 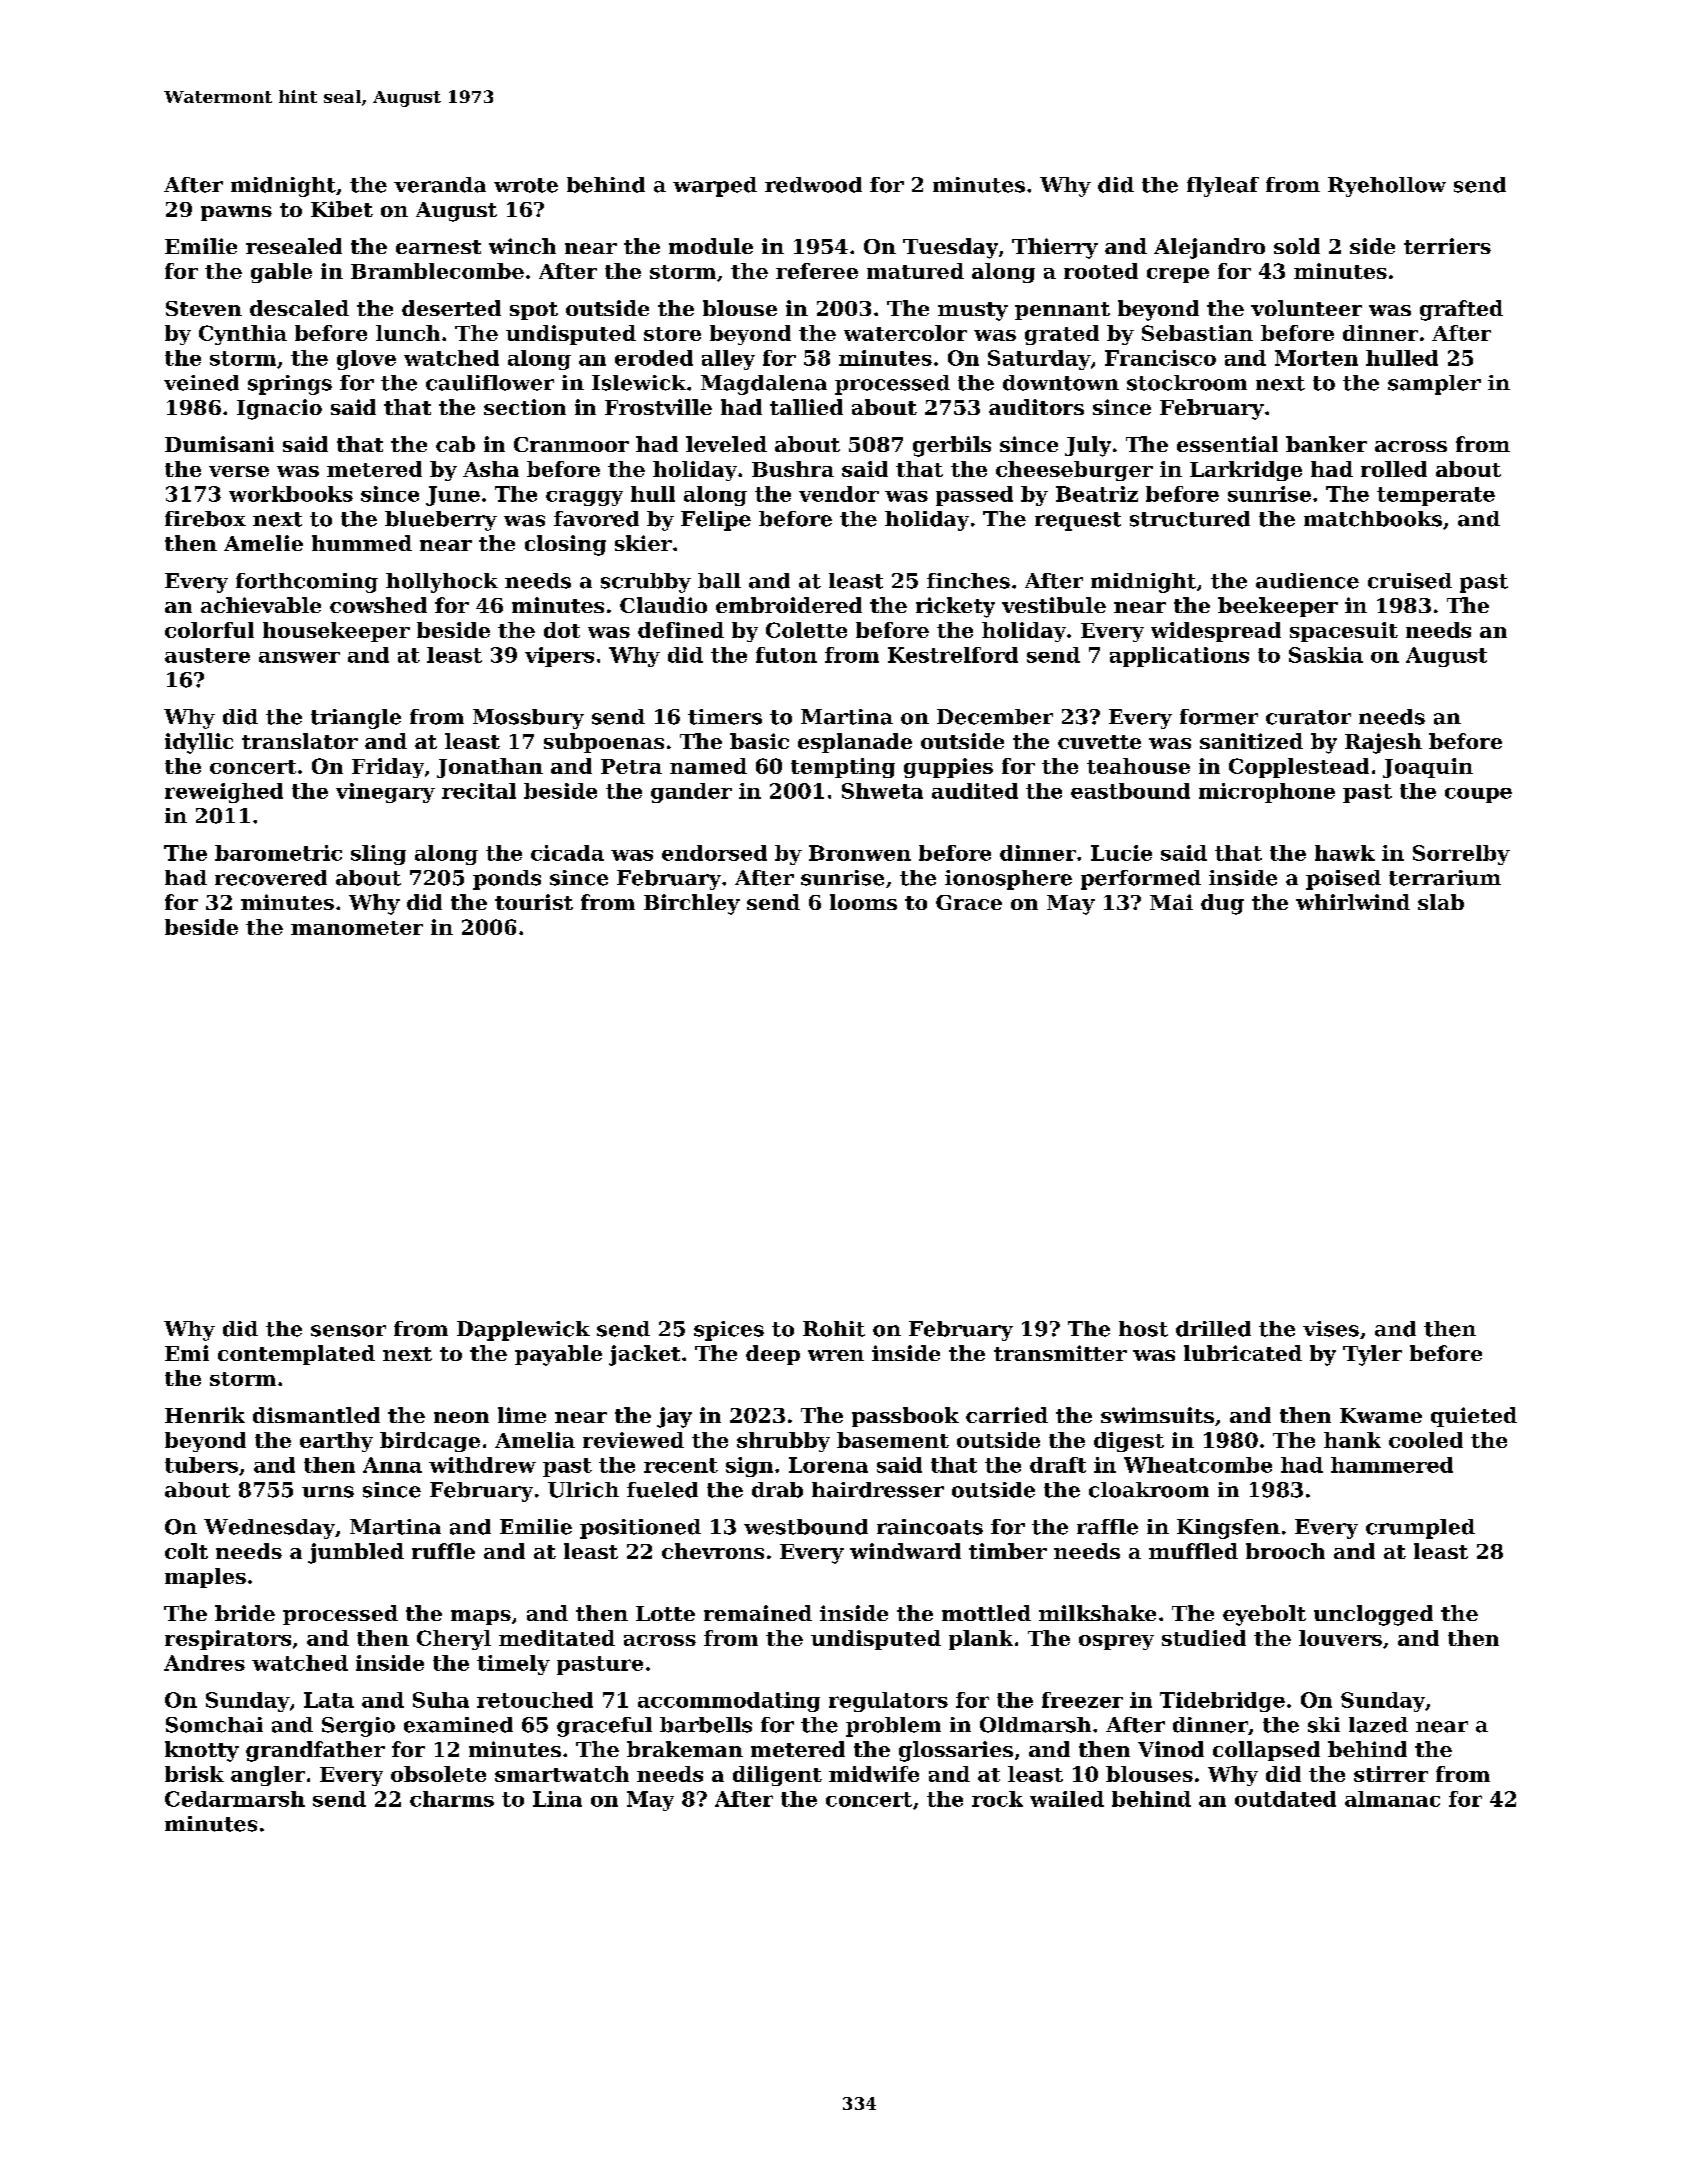 I want to click on earnest, so click(x=438, y=247).
